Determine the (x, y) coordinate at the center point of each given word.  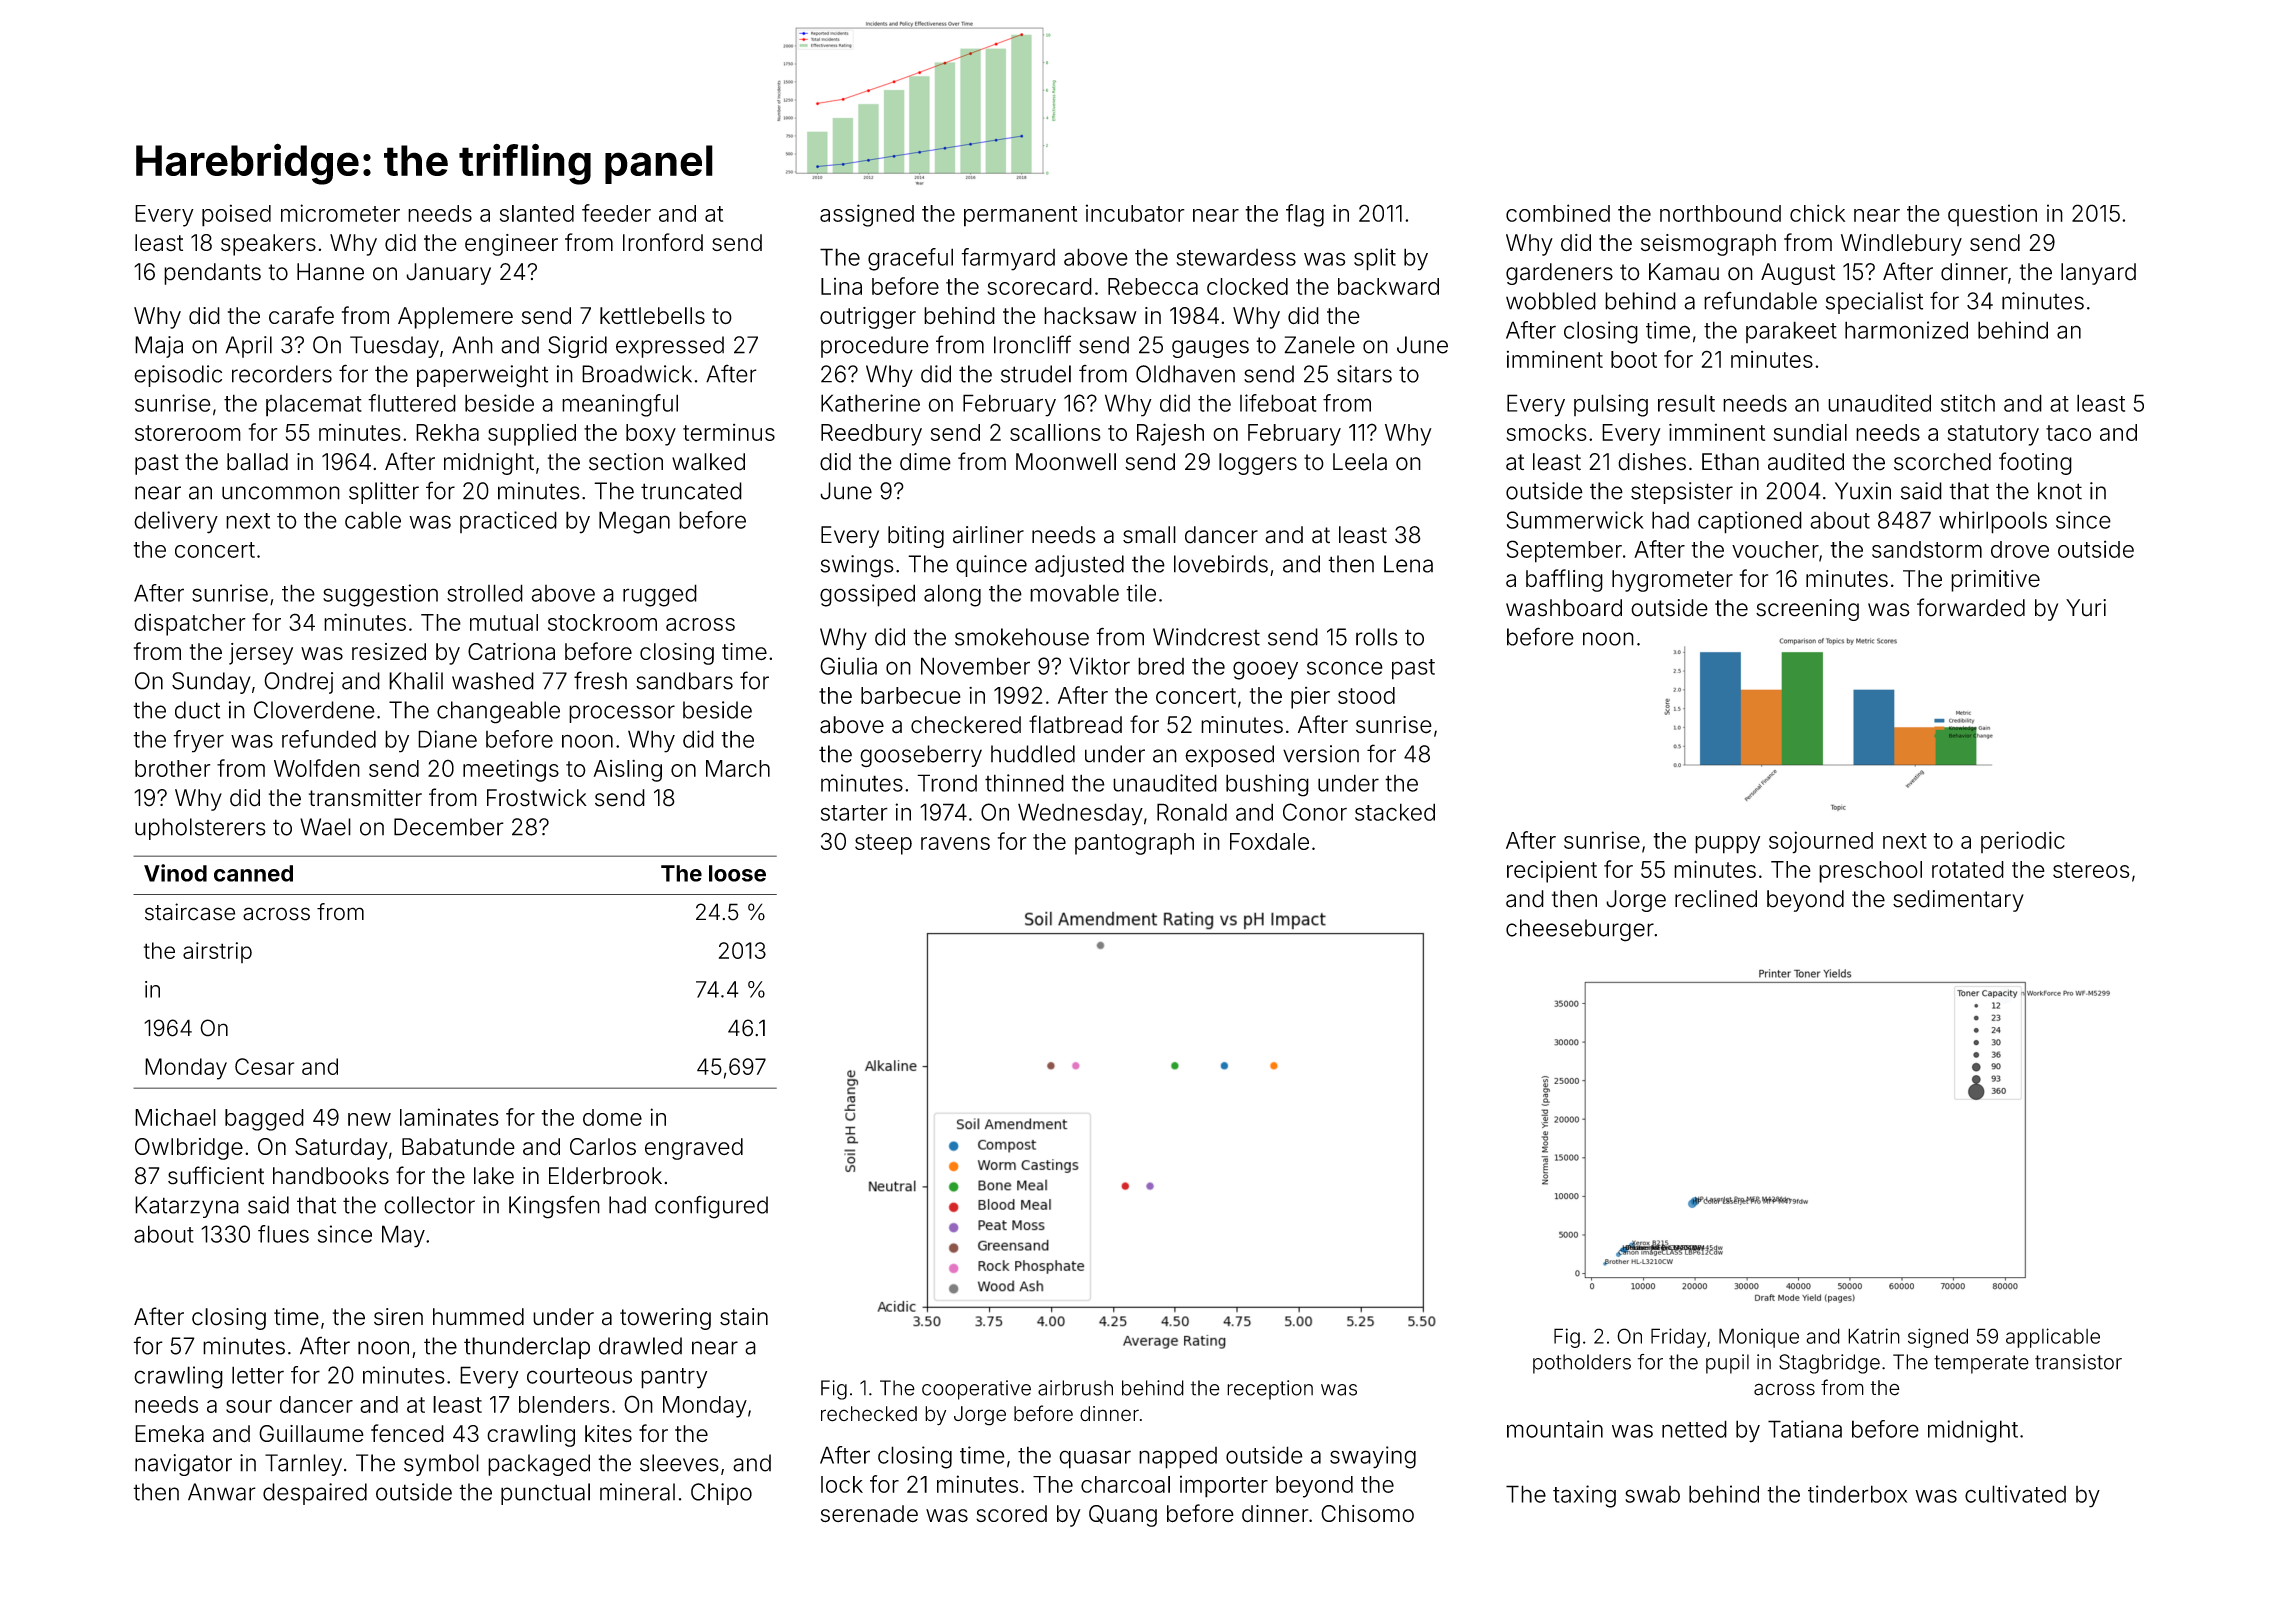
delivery (176, 522)
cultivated (2015, 1494)
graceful (910, 259)
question (1992, 215)
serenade (869, 1514)
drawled (640, 1346)
